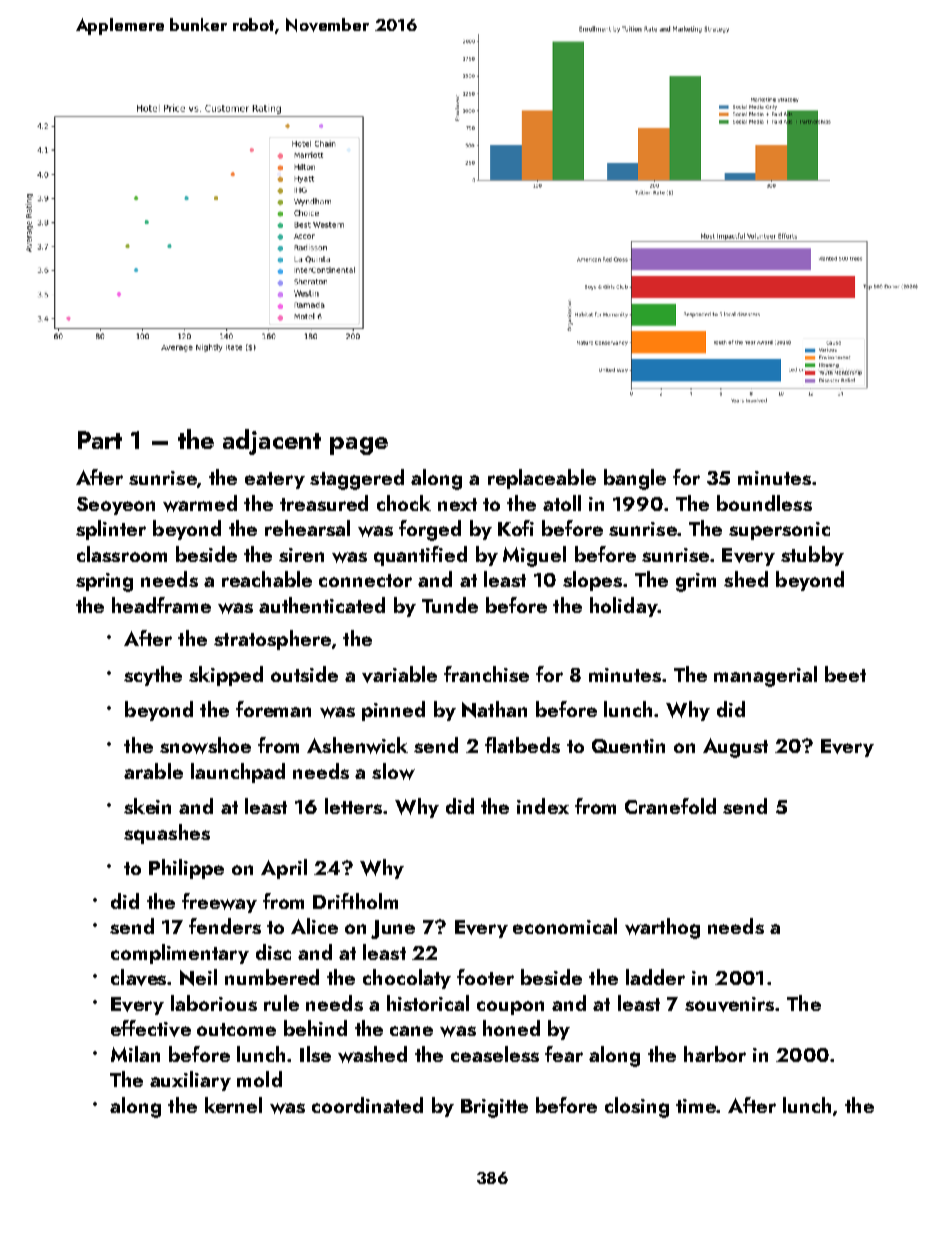  What do you see at coordinates (696, 1106) in the screenshot?
I see `time` at bounding box center [696, 1106].
